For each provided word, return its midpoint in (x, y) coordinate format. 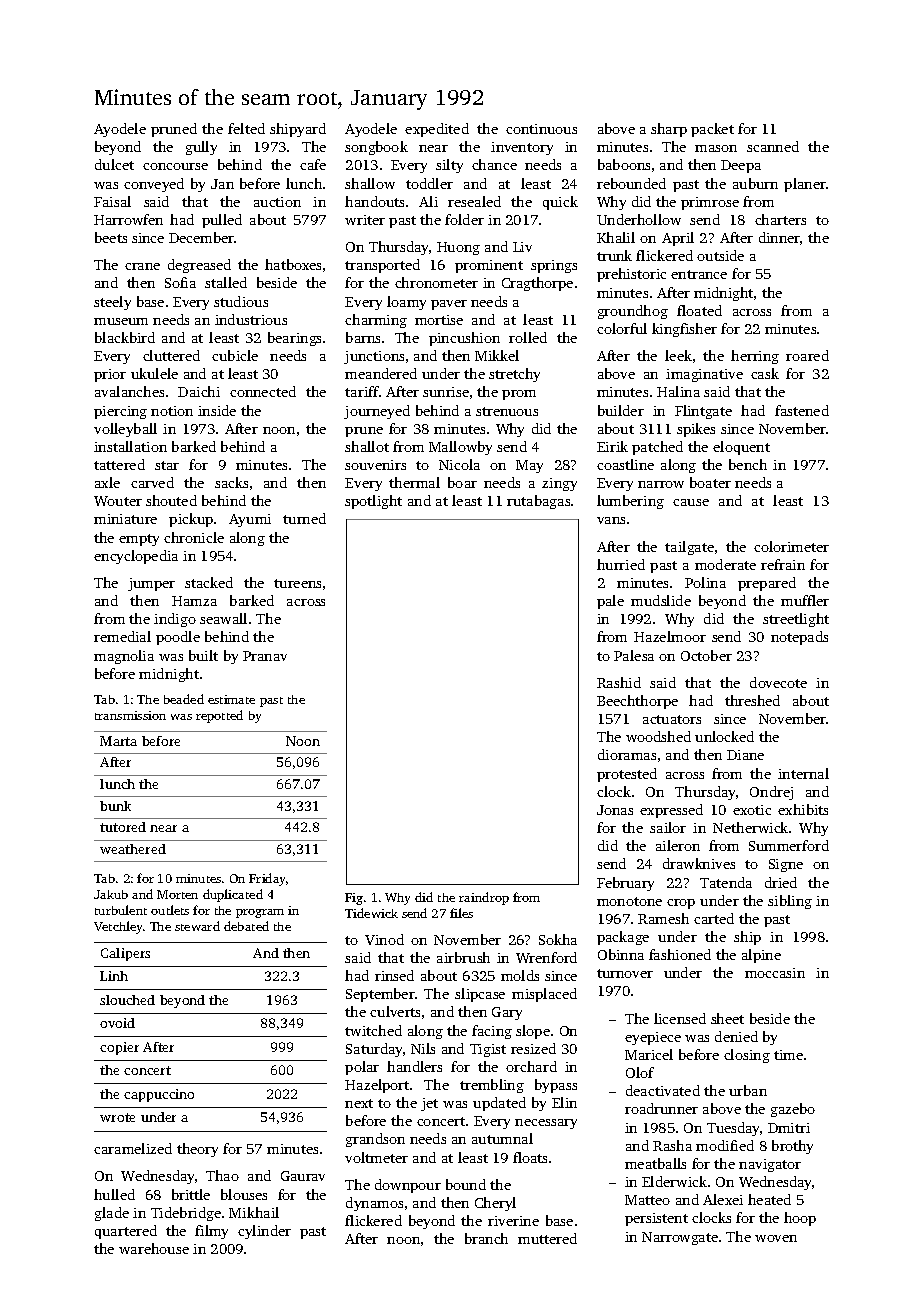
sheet (727, 1018)
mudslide (661, 600)
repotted (219, 716)
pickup (191, 520)
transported (382, 266)
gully (201, 148)
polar (362, 1068)
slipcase (480, 995)
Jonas (615, 810)
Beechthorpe (637, 702)
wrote (117, 1117)
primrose (710, 203)
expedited (437, 130)
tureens (297, 583)
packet (712, 130)
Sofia (180, 282)
